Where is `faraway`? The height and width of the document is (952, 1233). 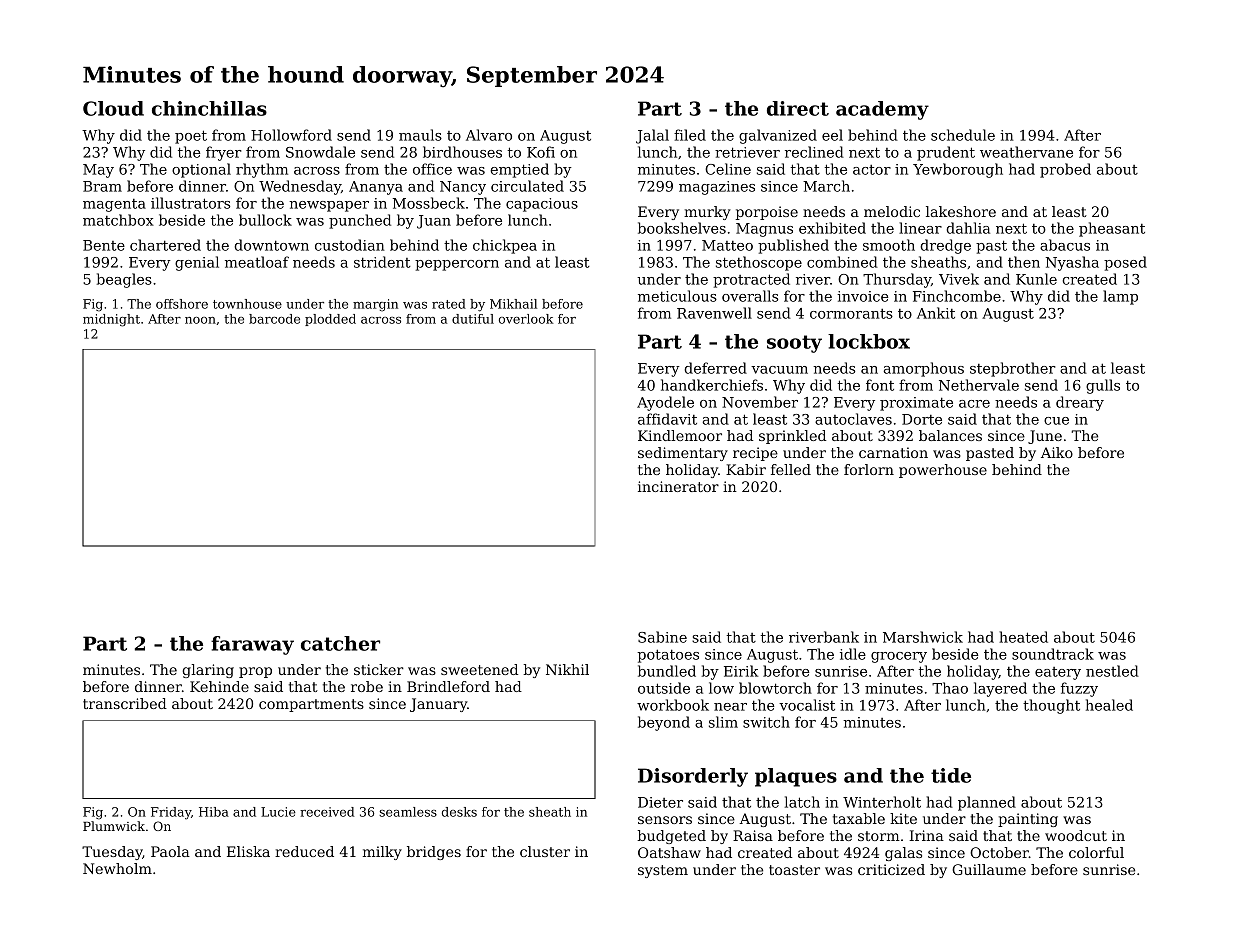
faraway is located at coordinates (252, 645).
